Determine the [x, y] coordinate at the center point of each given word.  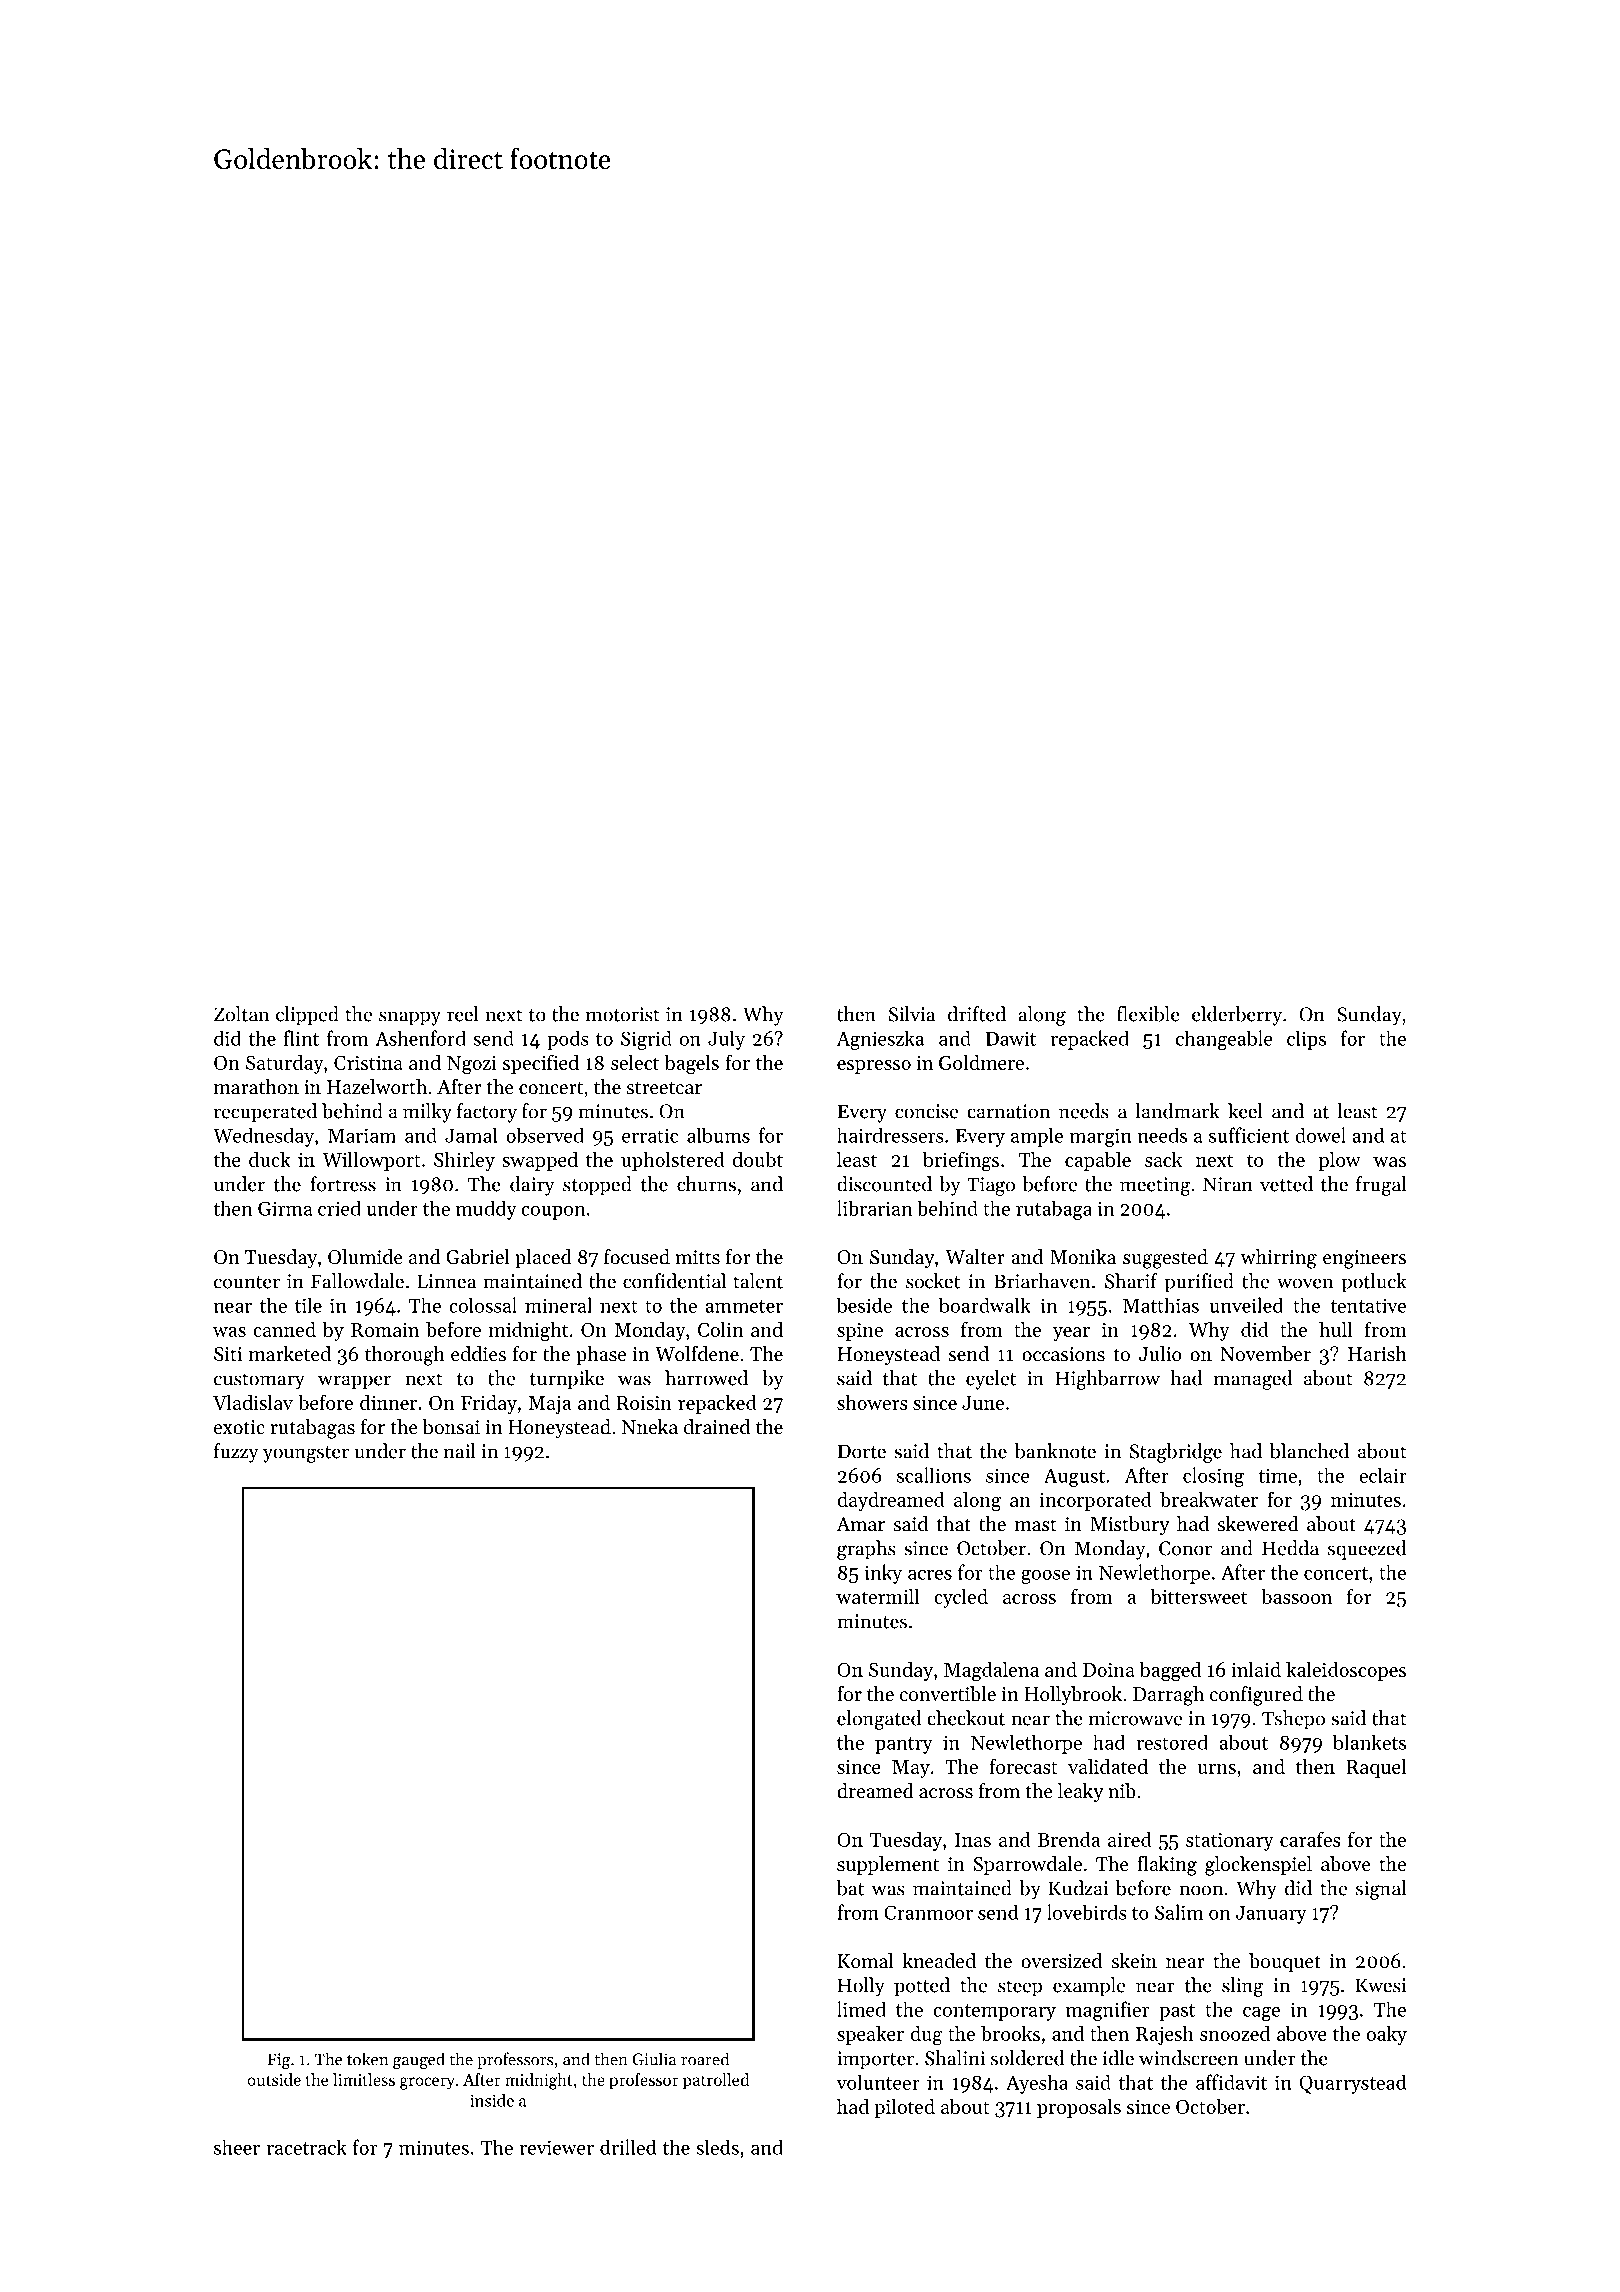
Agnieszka [880, 1040]
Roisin [644, 1403]
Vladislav [253, 1402]
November [1265, 1354]
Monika [1083, 1256]
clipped [307, 1016]
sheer [237, 2147]
